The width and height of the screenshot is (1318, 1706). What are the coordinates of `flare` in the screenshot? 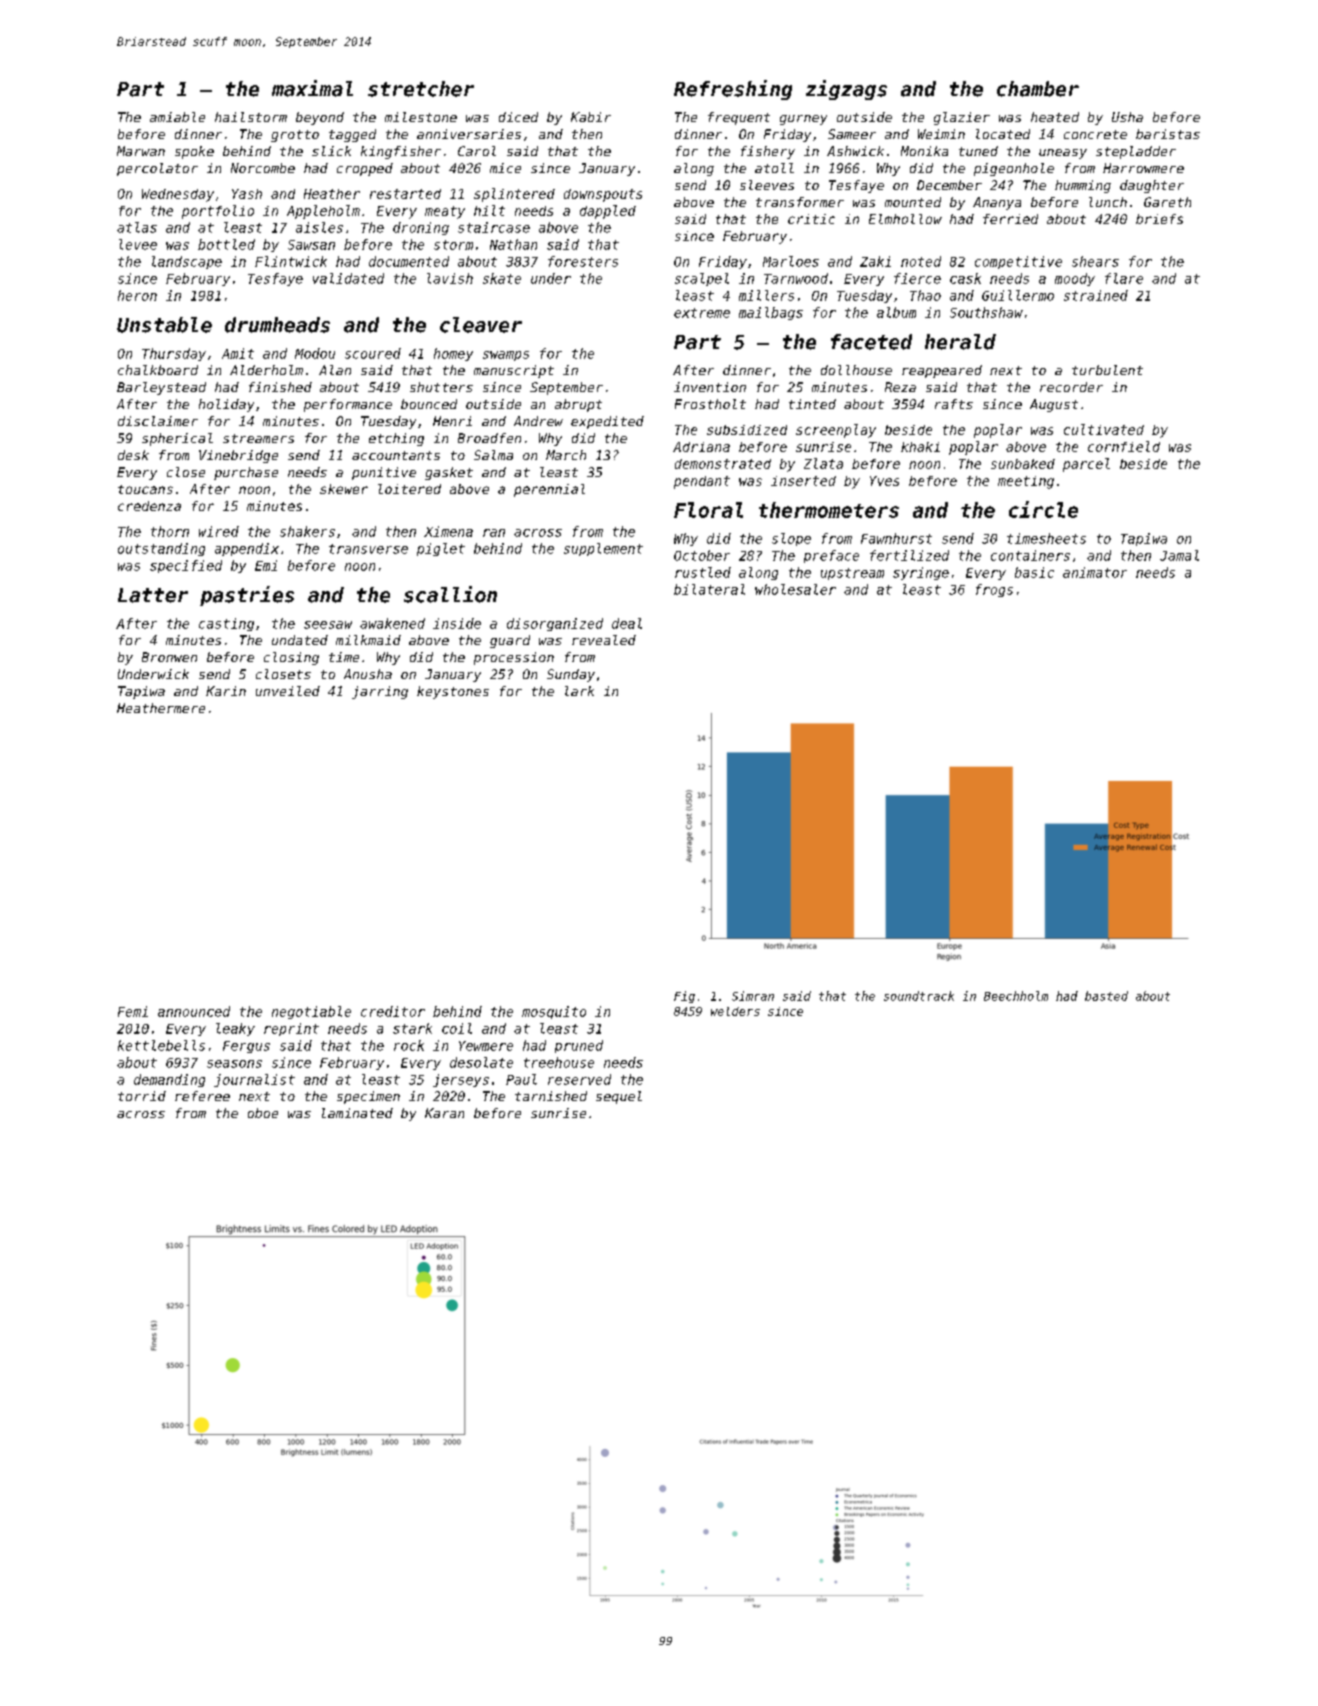 It's located at (1124, 278).
